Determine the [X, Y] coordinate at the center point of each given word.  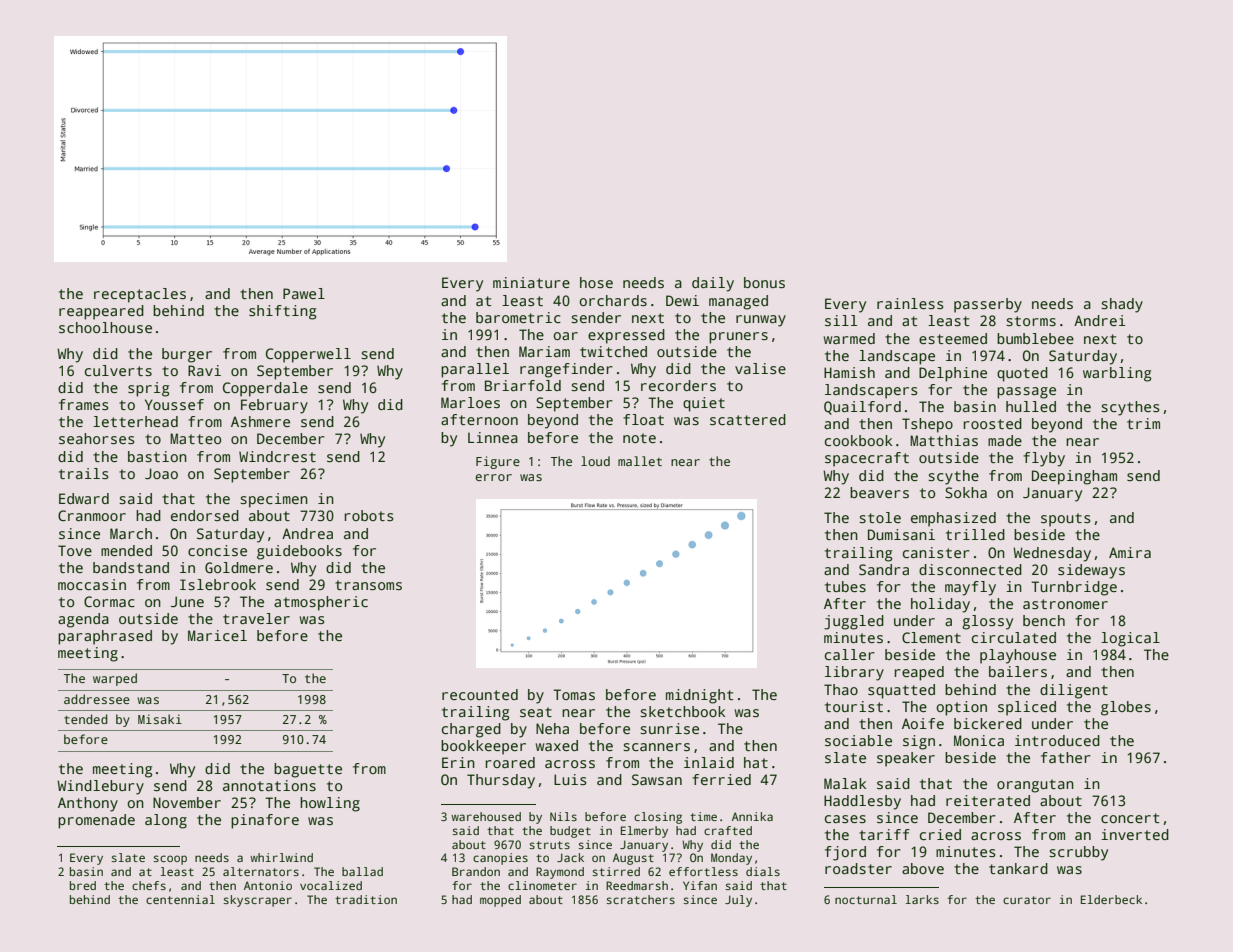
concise [217, 550]
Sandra [884, 569]
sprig [148, 389]
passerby [988, 305]
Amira [1130, 552]
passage [1026, 393]
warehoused [486, 816]
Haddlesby [862, 802]
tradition [366, 899]
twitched [613, 351]
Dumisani [901, 534]
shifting [282, 312]
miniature [531, 282]
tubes [845, 586]
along [166, 821]
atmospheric [321, 603]
